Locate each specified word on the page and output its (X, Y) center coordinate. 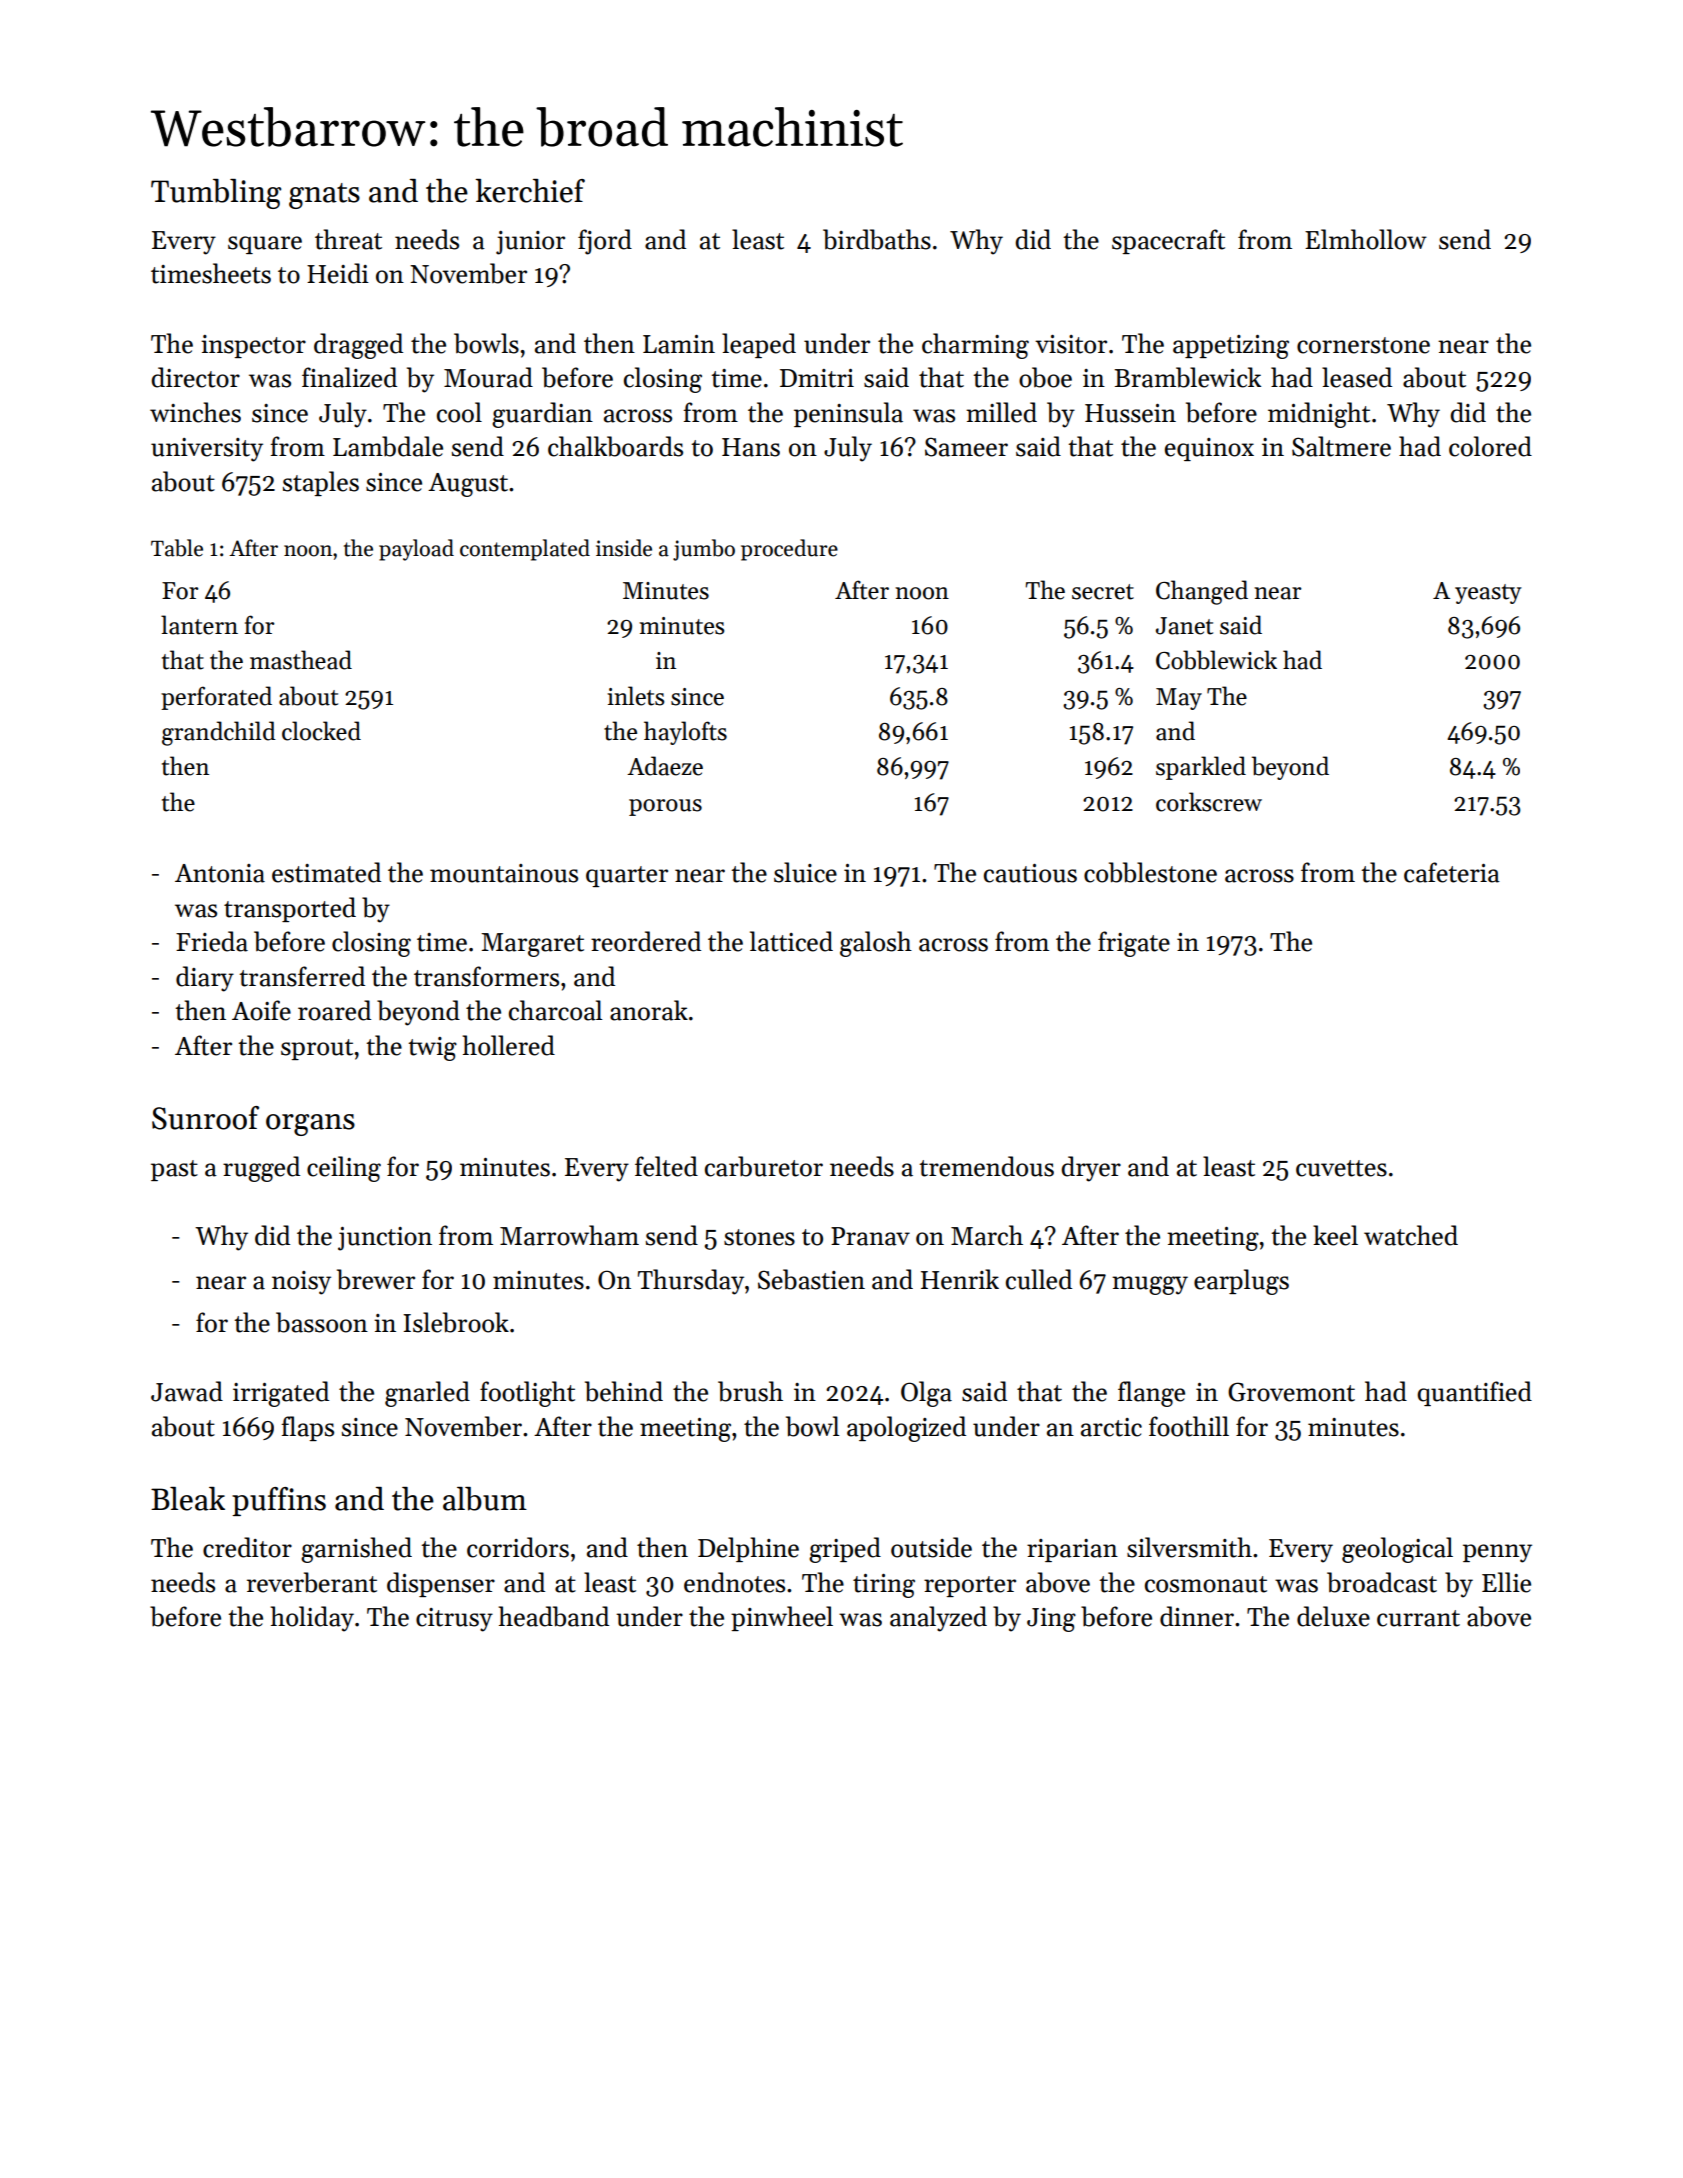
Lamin (679, 344)
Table (177, 548)
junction (385, 1239)
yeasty (1488, 594)
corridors (518, 1547)
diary (205, 979)
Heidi (338, 273)
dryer (1091, 1169)
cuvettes (1341, 1168)
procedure (789, 550)
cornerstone (1363, 345)
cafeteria (1452, 872)
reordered (646, 941)
